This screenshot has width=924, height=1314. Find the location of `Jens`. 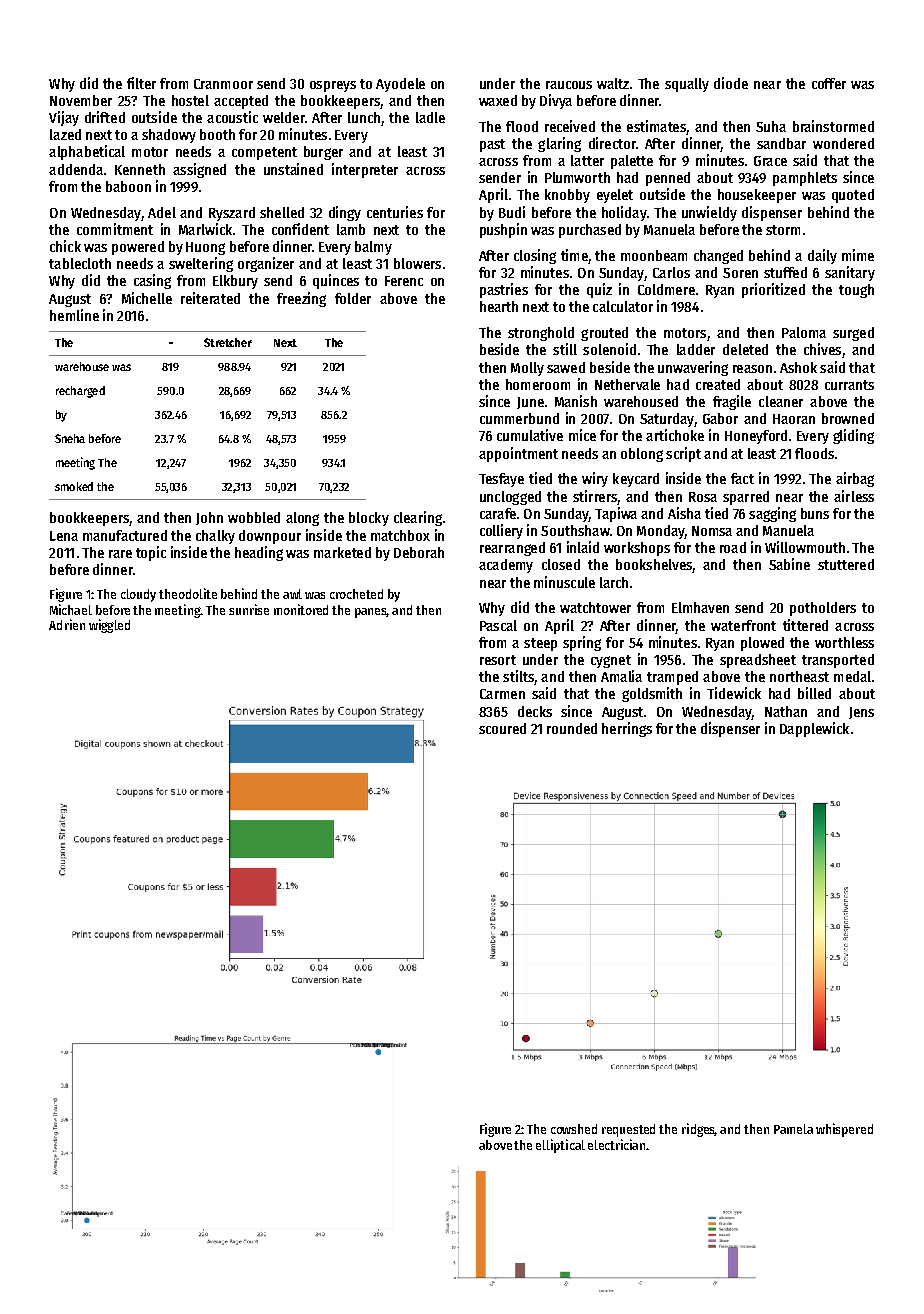

Jens is located at coordinates (861, 713).
